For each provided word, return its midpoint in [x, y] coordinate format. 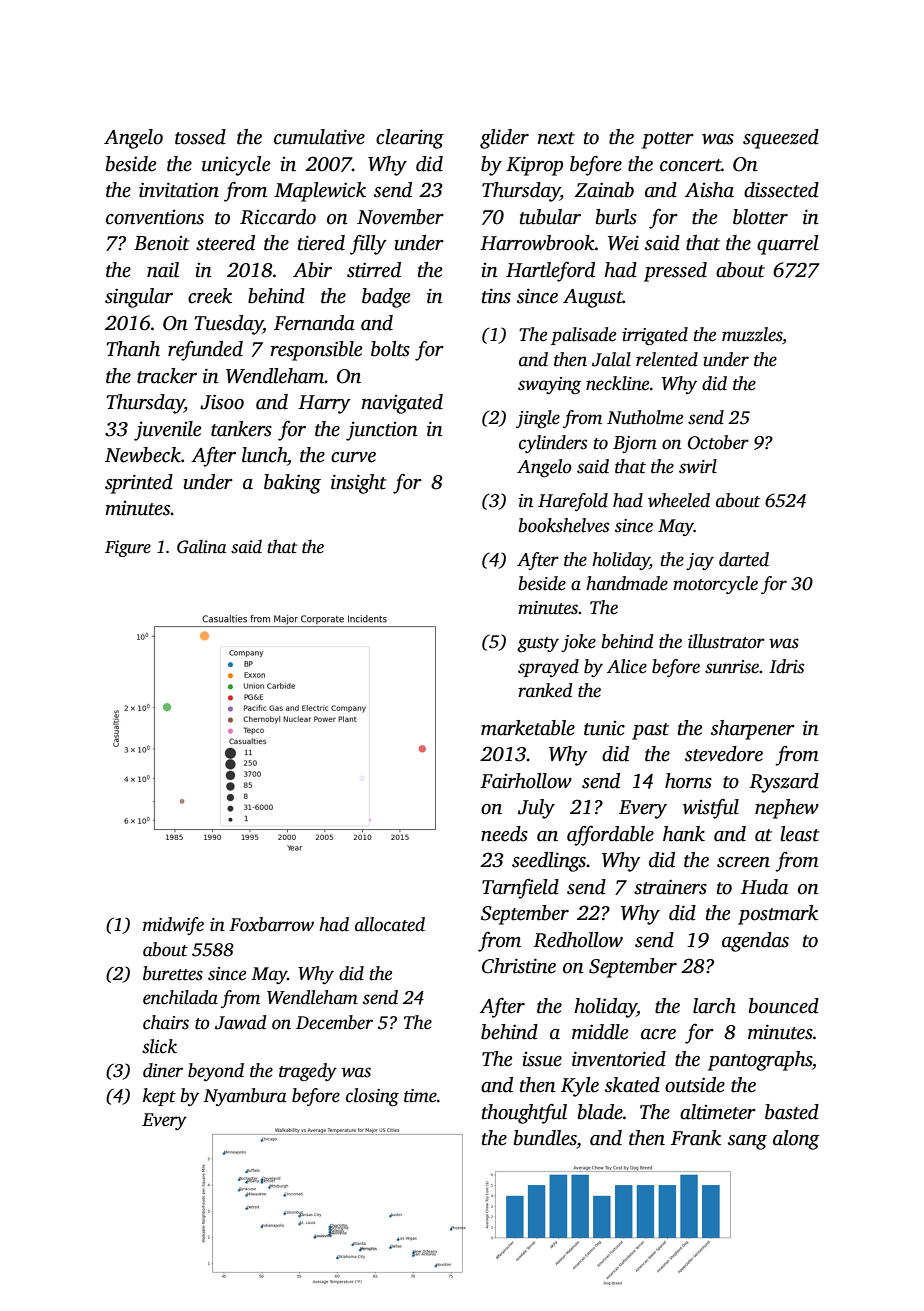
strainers [670, 887]
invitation [179, 190]
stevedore [724, 754]
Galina [201, 547]
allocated [390, 924]
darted [744, 559]
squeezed [781, 139]
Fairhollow [526, 781]
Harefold [573, 502]
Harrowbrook [537, 243]
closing [372, 1097]
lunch [264, 455]
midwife [173, 926]
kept [159, 1097]
